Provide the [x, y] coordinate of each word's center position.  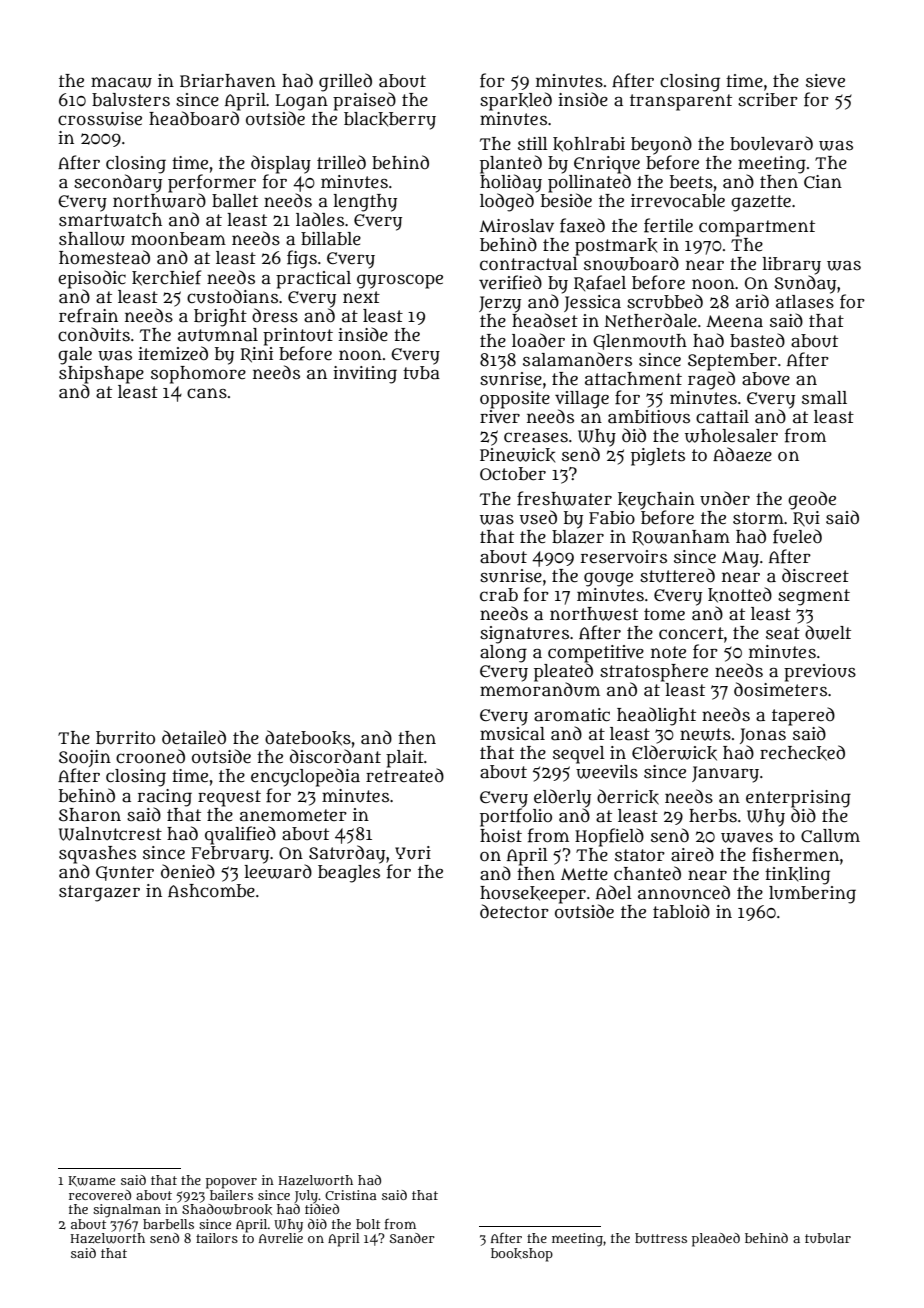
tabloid [681, 911]
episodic [92, 279]
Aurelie [281, 1238]
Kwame [91, 1181]
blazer [578, 537]
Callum [830, 836]
